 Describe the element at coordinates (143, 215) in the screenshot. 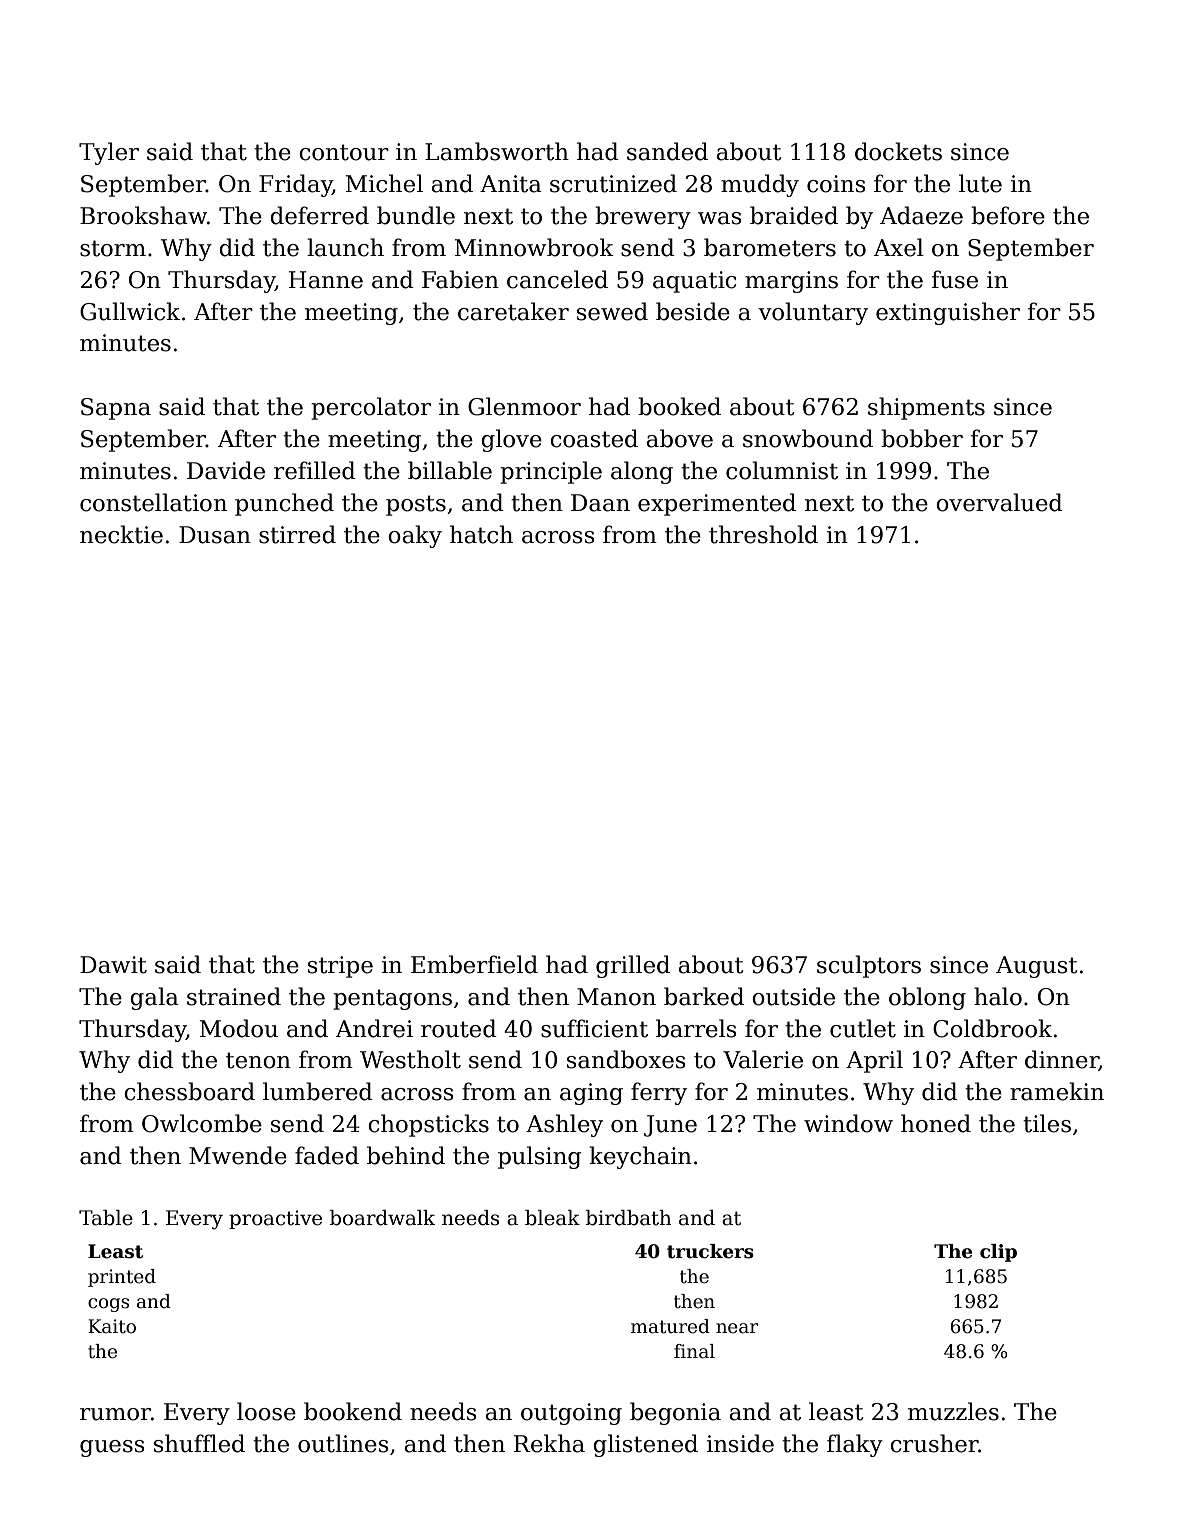

I see `Brookshaw` at that location.
